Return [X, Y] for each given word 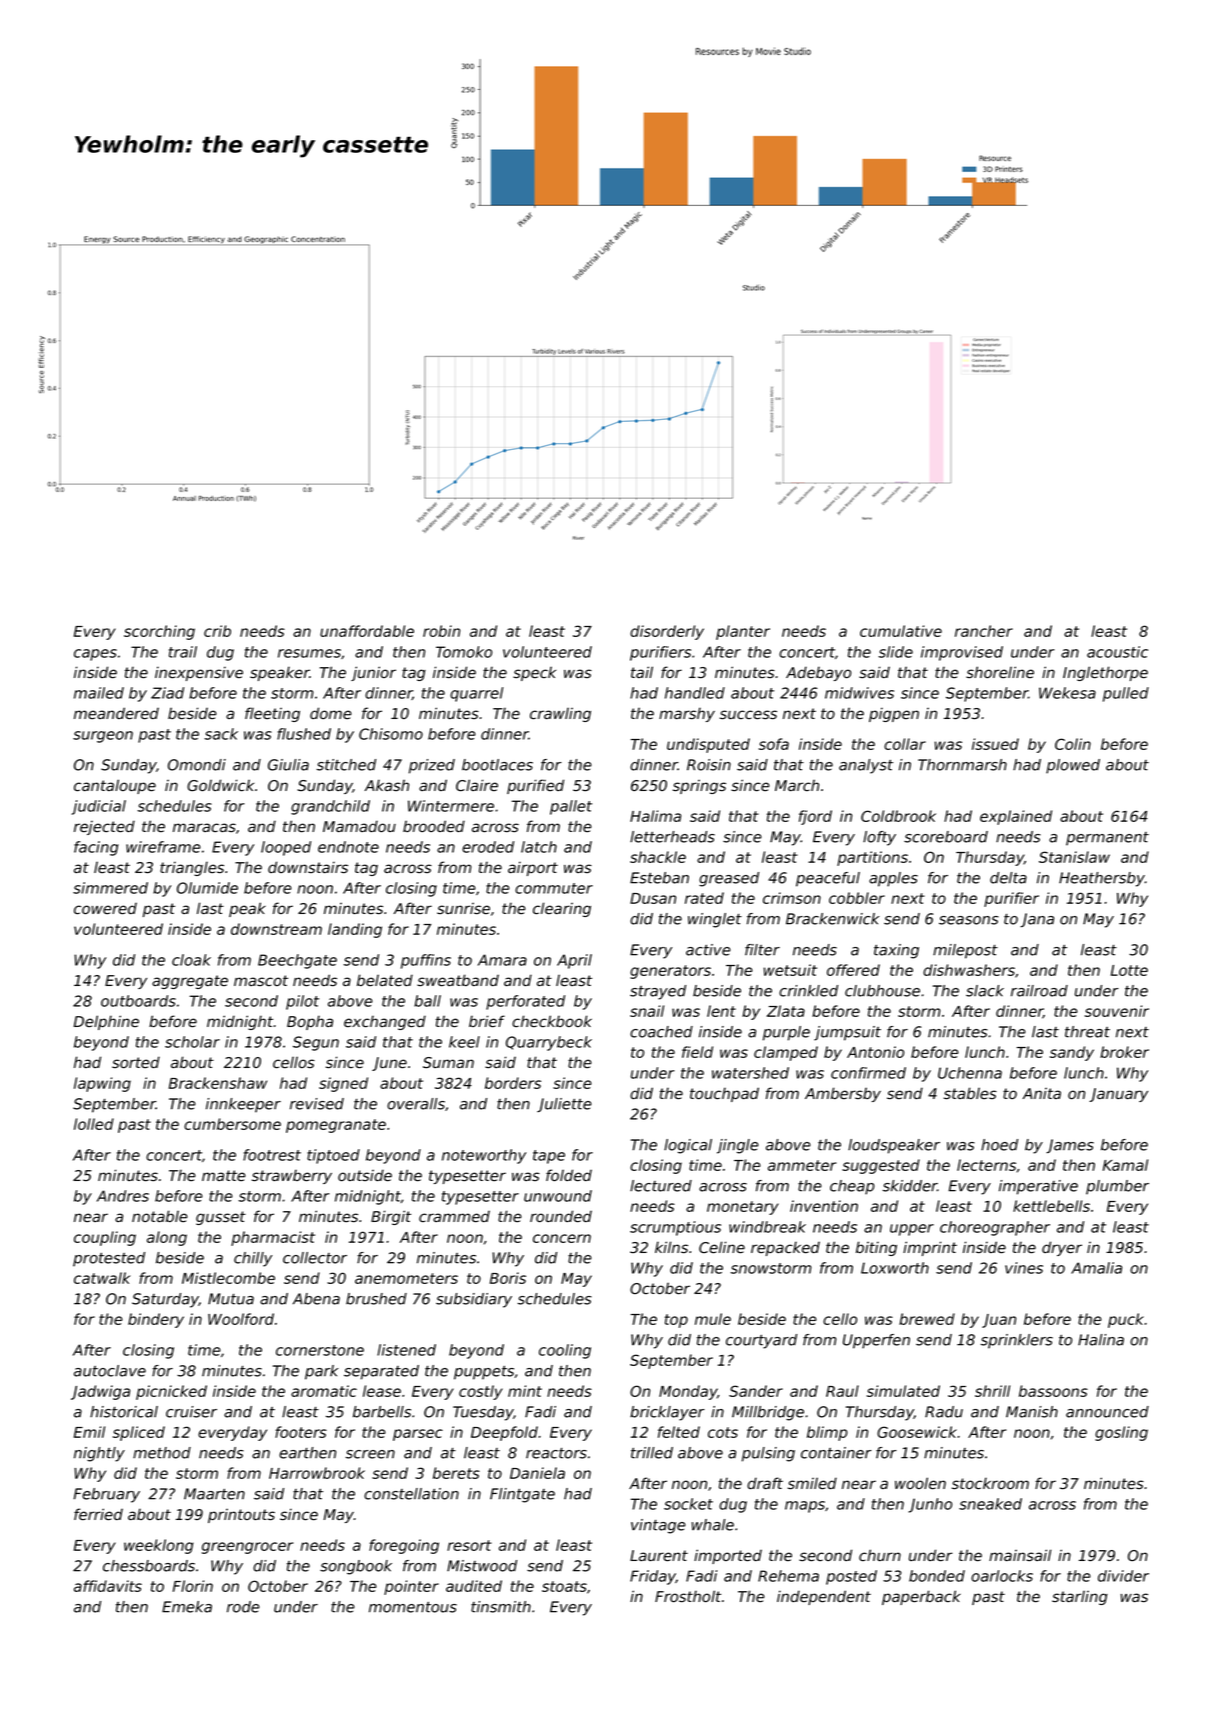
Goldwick [220, 785]
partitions [872, 858]
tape [549, 1157]
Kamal [1125, 1165]
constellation [411, 1494]
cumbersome [232, 1124]
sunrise [463, 908]
